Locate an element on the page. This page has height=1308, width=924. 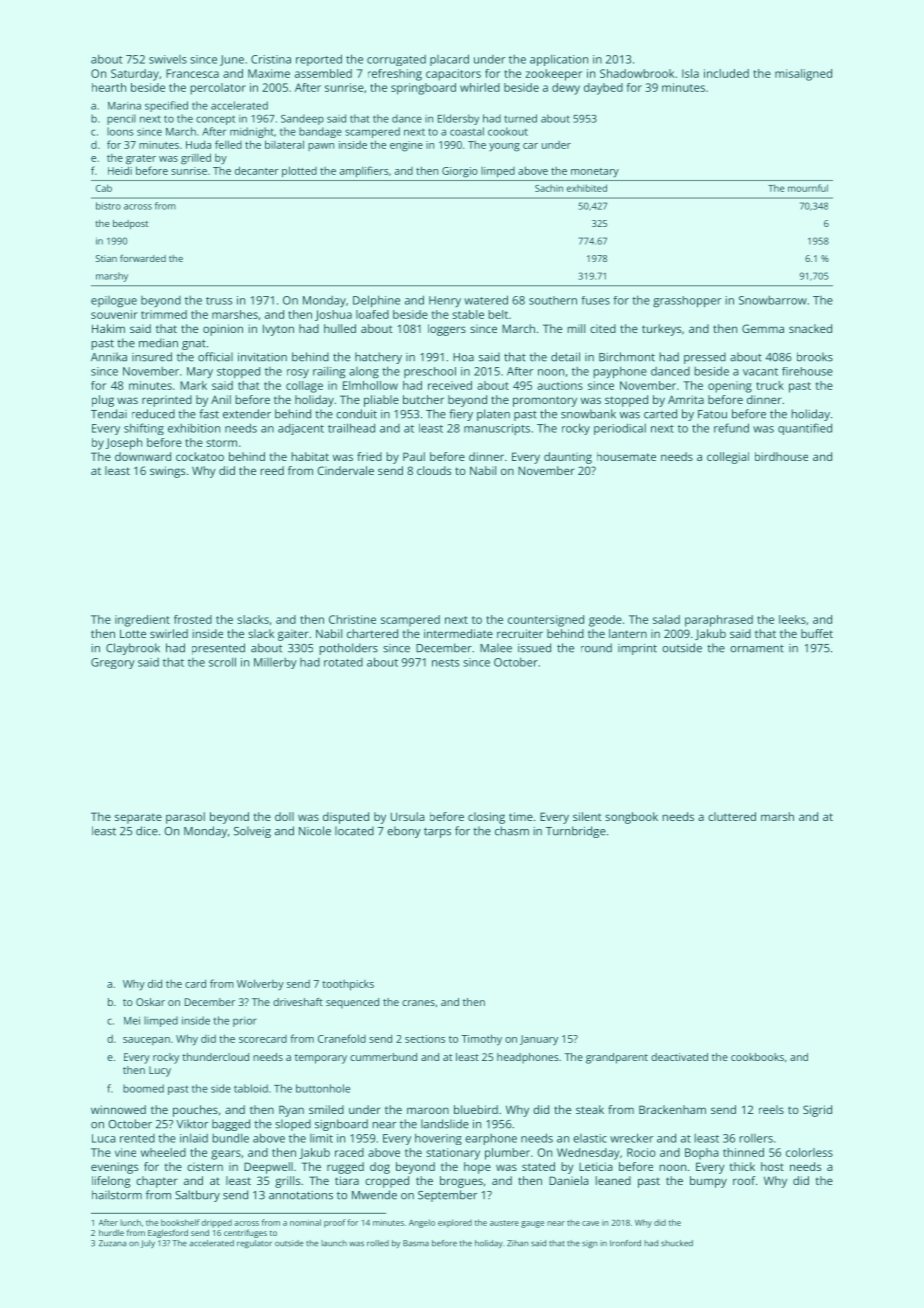
Gregory is located at coordinates (113, 663).
